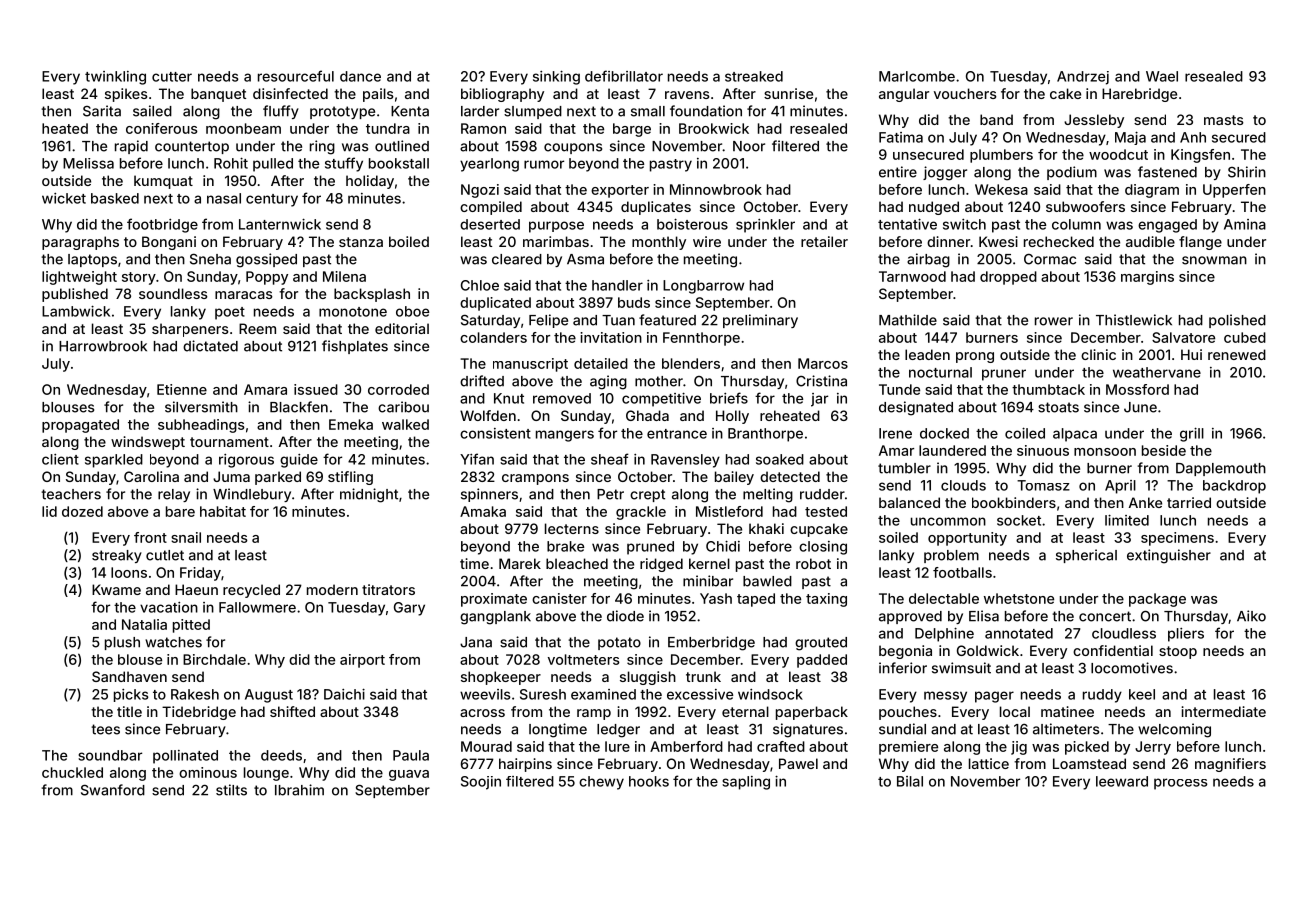 Image resolution: width=1308 pixels, height=924 pixels. I want to click on leeward, so click(1122, 781).
